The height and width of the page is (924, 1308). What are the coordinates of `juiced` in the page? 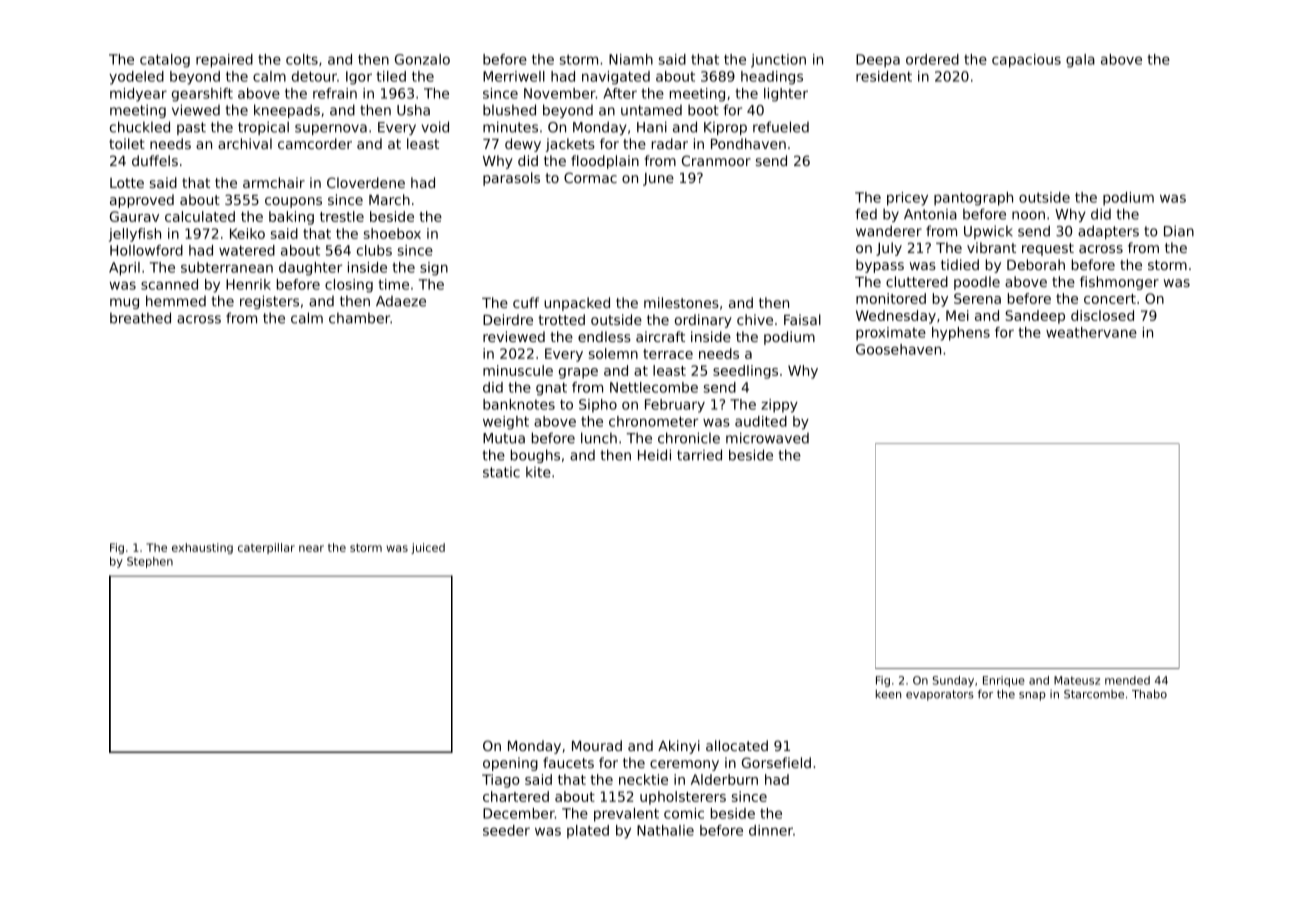 It's located at (428, 548).
